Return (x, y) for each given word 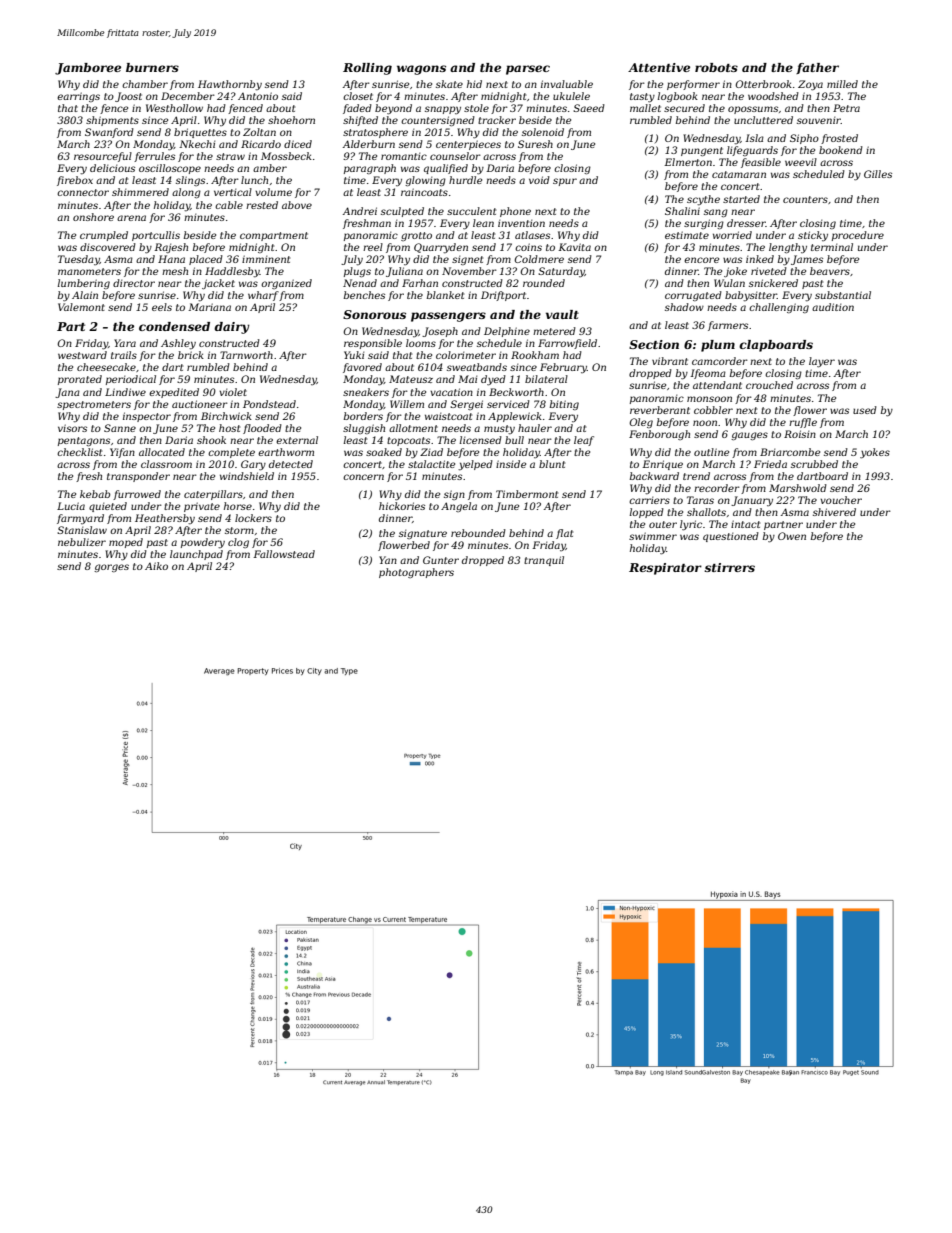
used (865, 410)
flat (564, 534)
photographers (416, 573)
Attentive (659, 67)
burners (152, 67)
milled (842, 84)
